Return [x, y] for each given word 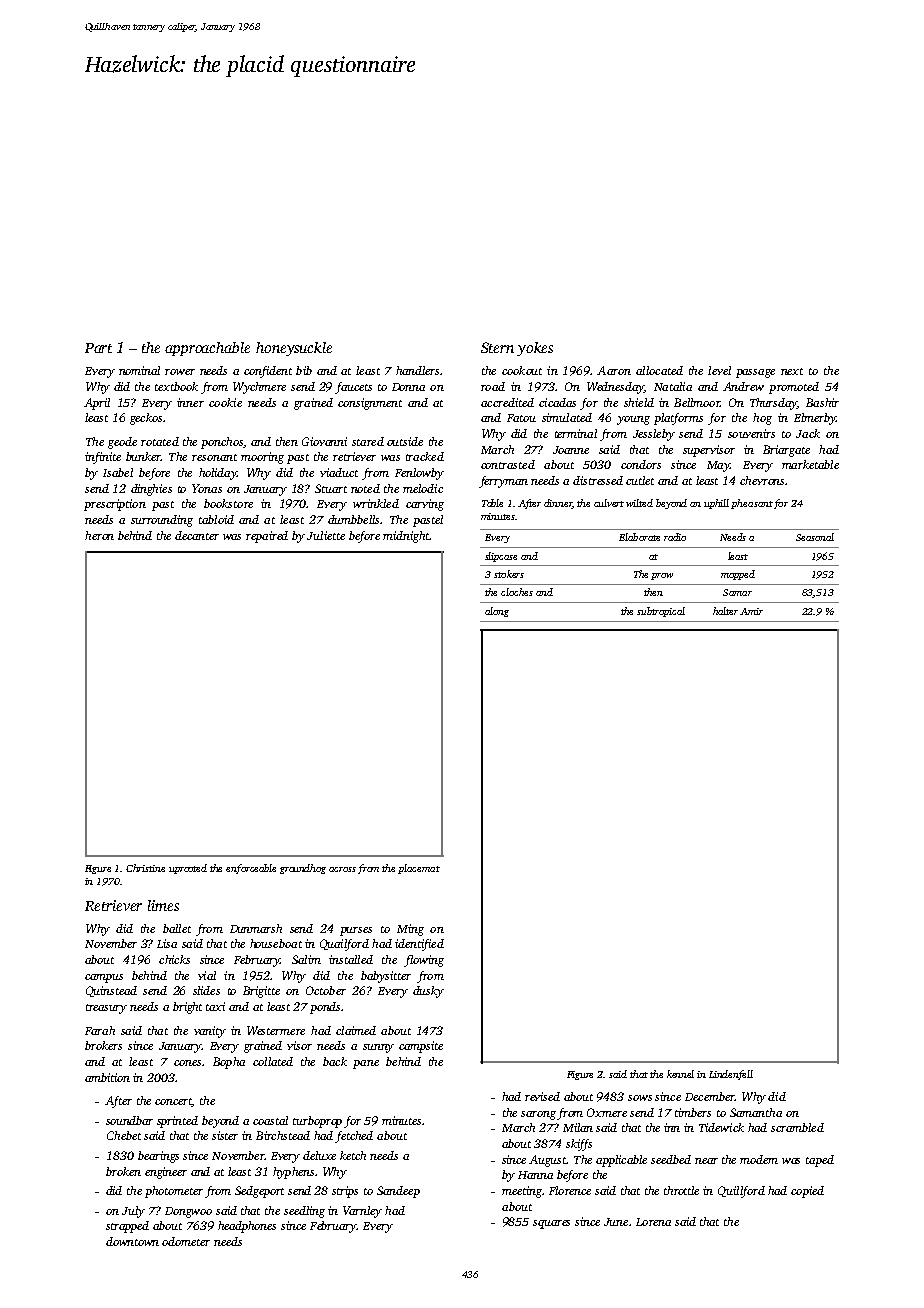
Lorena [653, 1222]
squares [551, 1224]
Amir [751, 611]
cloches [517, 592]
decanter [197, 535]
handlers [417, 370]
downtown [132, 1241]
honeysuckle [294, 349]
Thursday [773, 404]
